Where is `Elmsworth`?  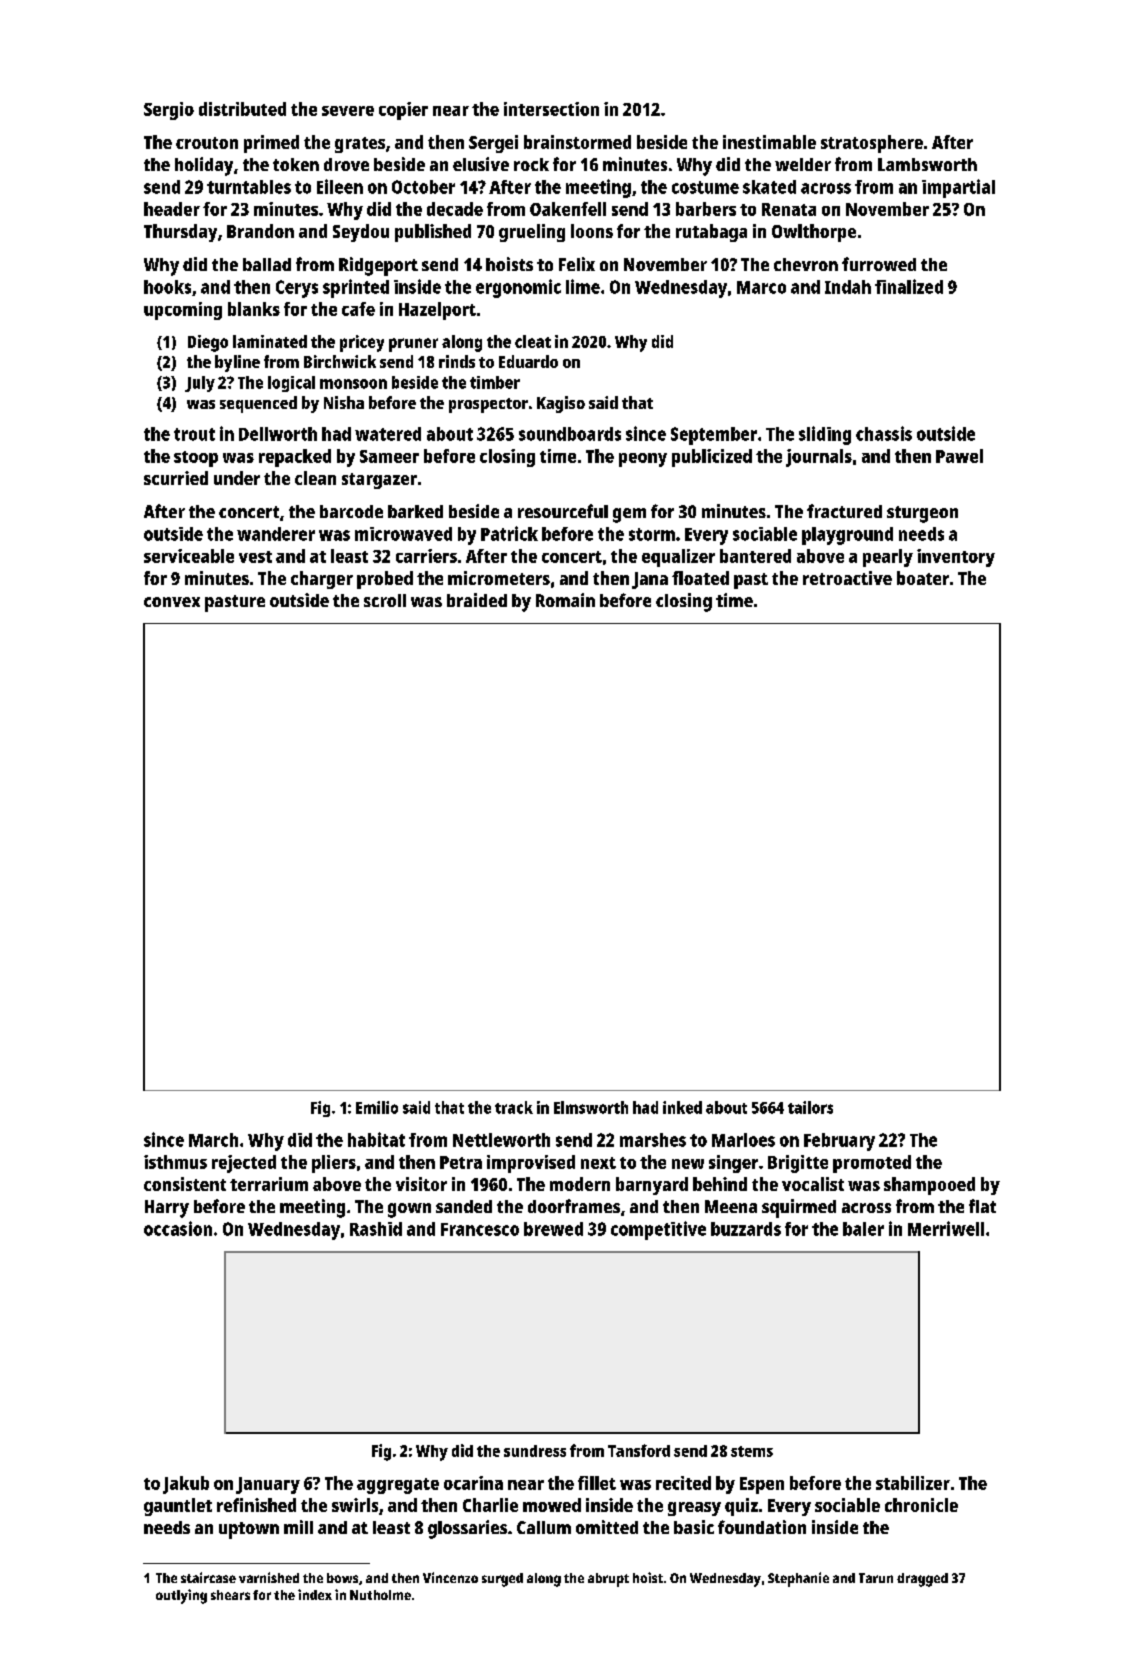
Elmsworth is located at coordinates (591, 1107).
